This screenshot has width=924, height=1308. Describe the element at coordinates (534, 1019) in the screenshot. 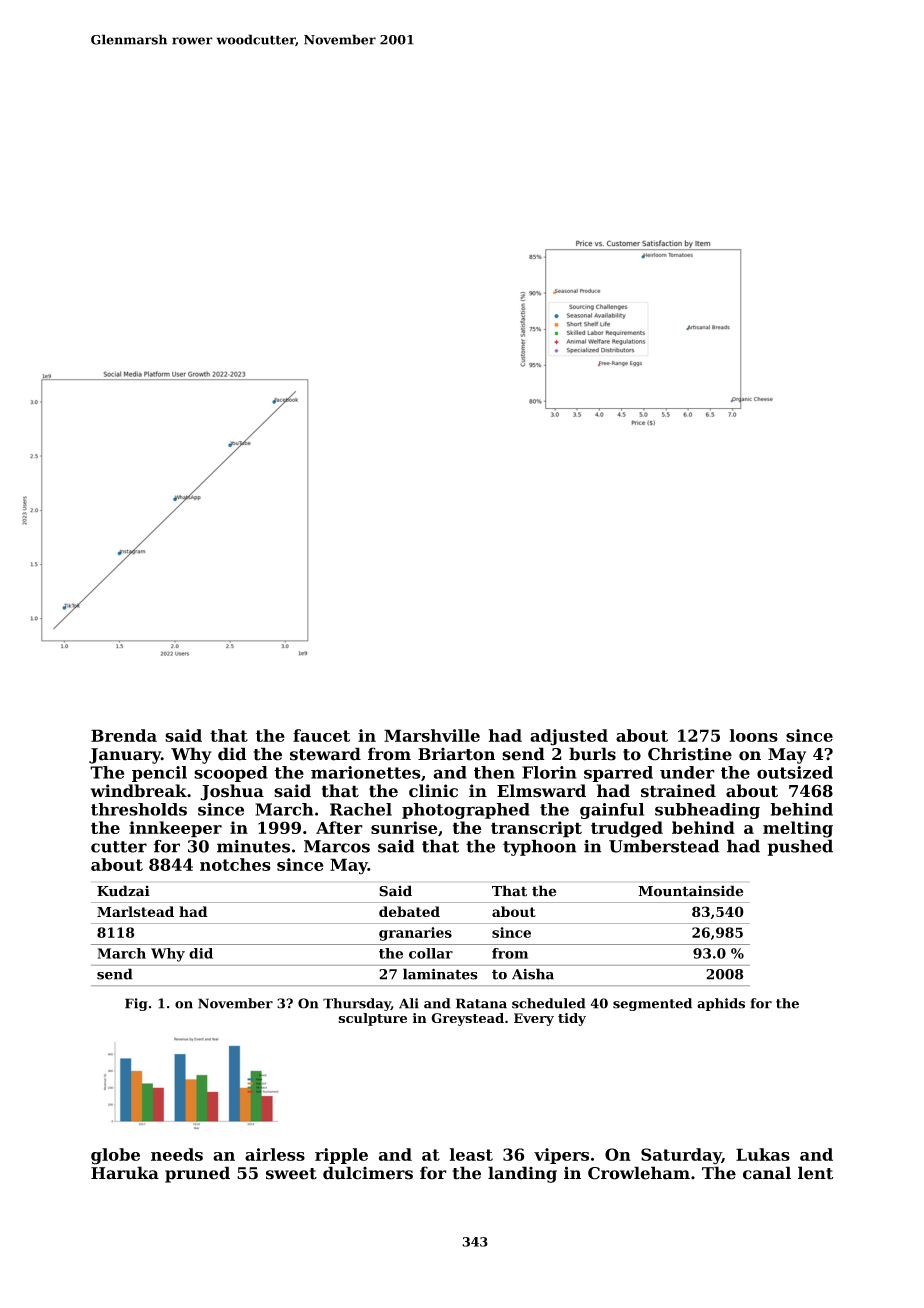

I see `Every` at that location.
